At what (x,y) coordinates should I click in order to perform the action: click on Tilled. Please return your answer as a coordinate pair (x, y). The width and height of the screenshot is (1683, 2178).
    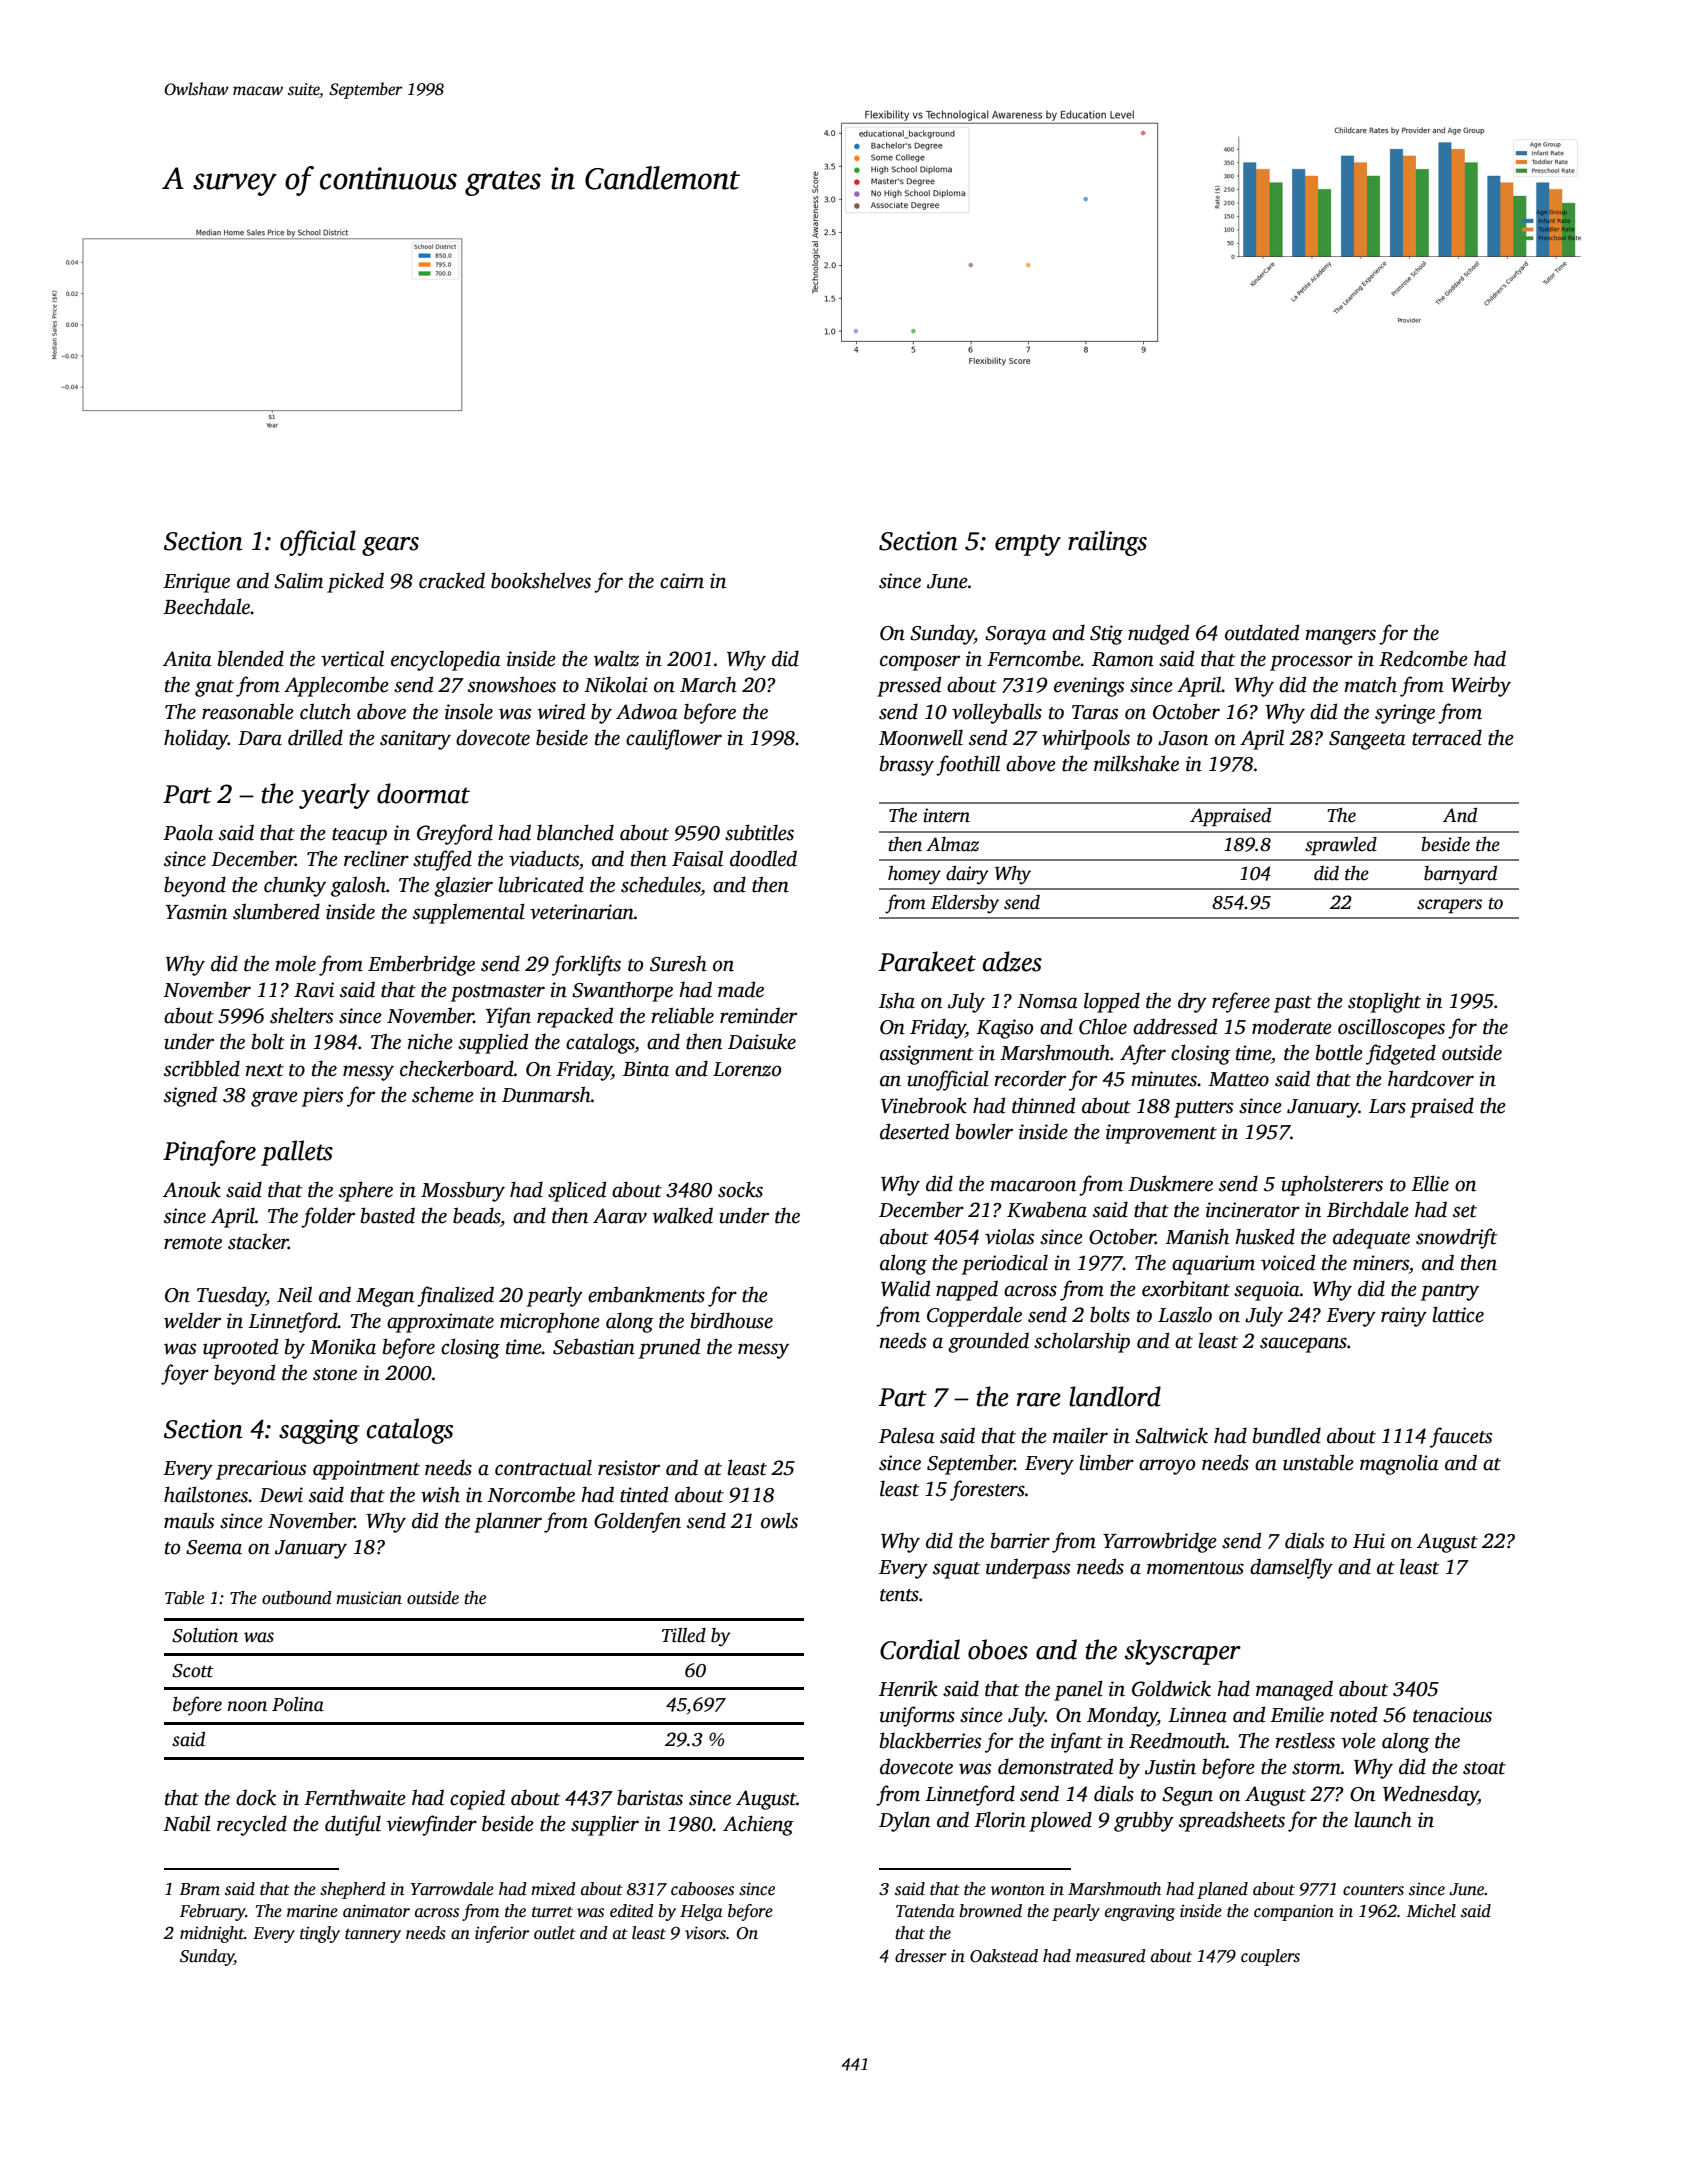
    Looking at the image, I should click on (684, 1635).
